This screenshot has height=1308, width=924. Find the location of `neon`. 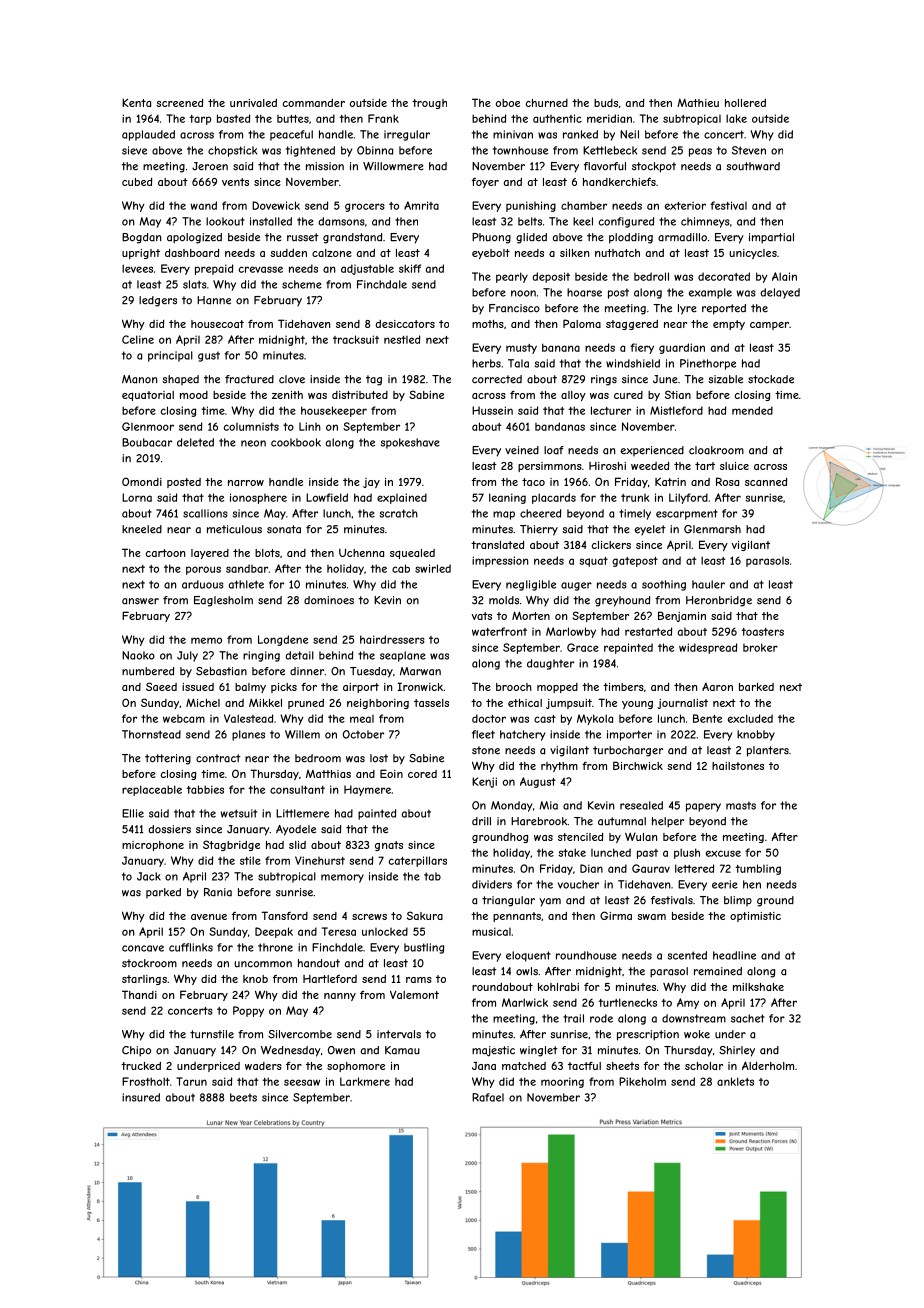

neon is located at coordinates (253, 443).
